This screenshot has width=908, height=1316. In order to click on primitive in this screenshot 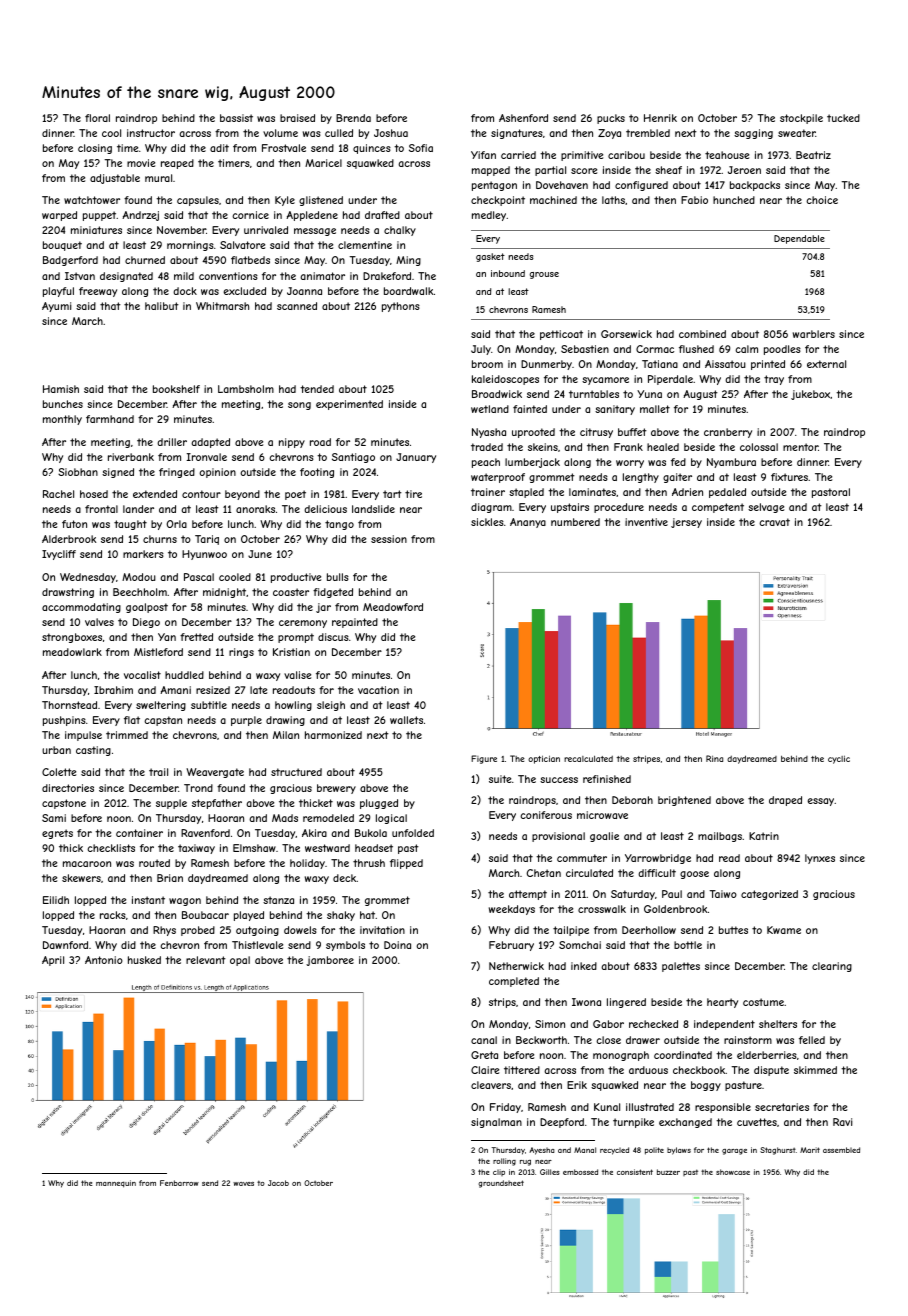, I will do `click(582, 156)`.
